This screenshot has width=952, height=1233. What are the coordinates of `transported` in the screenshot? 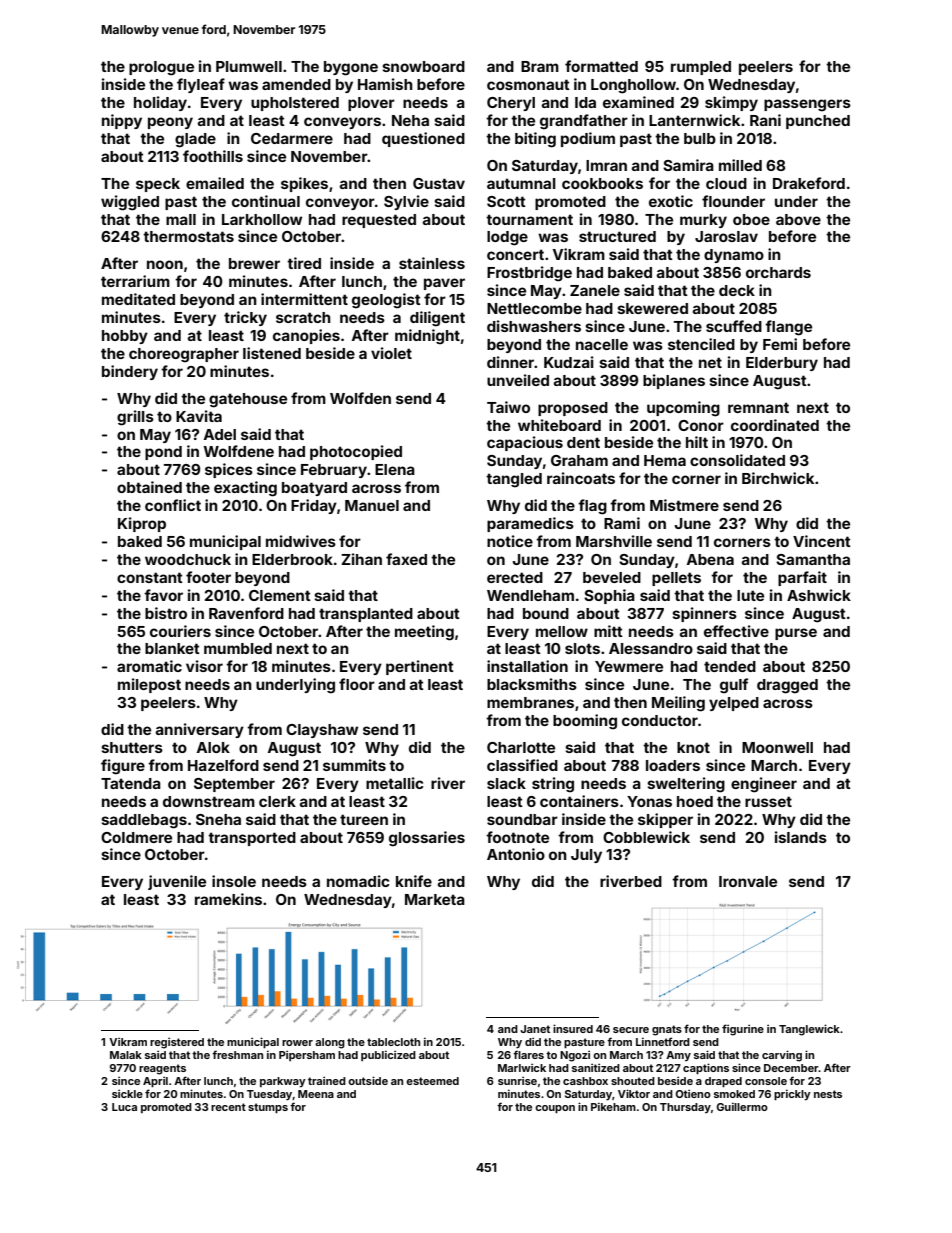 It's located at (252, 839).
